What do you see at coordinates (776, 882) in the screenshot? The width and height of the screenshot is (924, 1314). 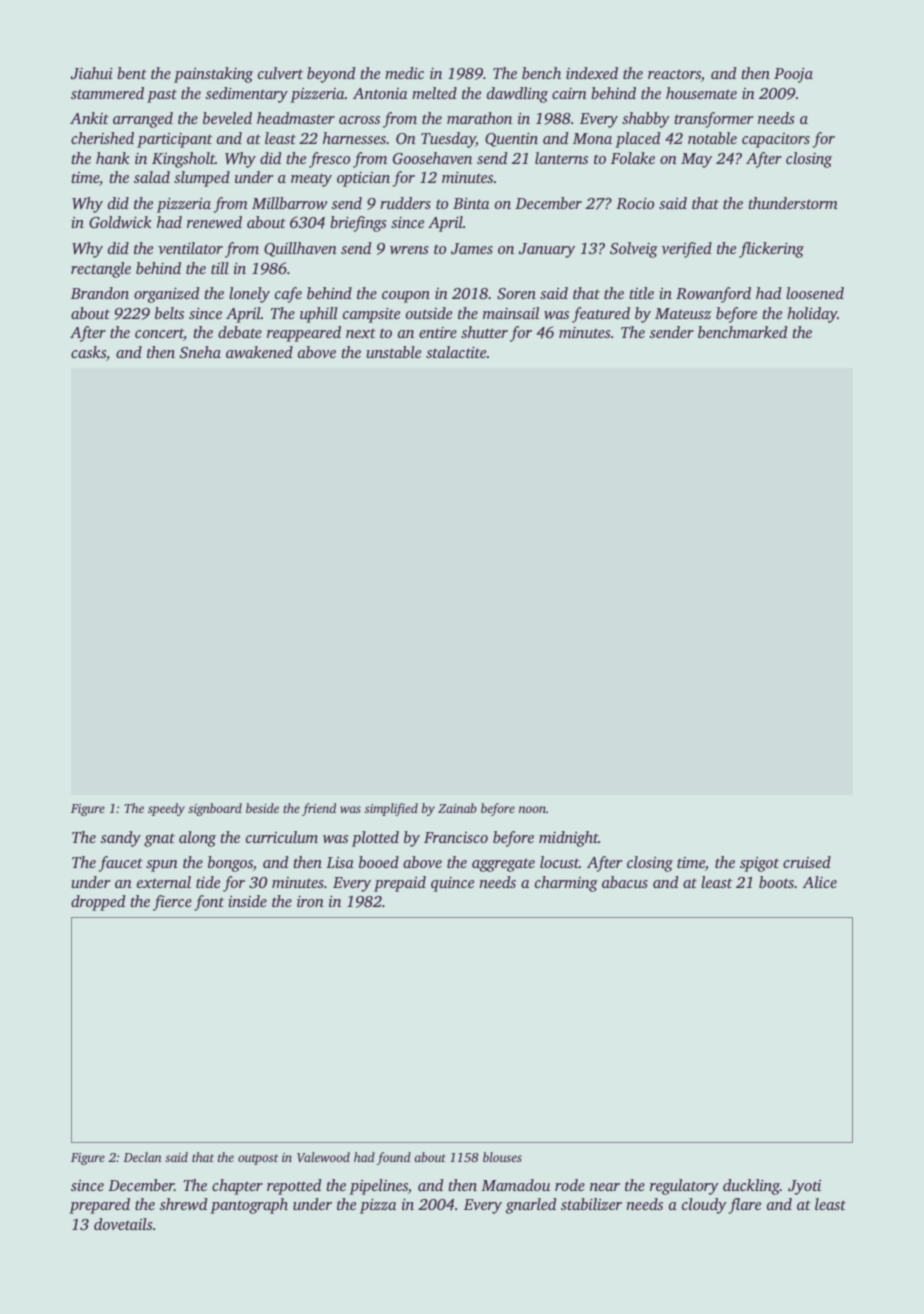 I see `boots` at bounding box center [776, 882].
